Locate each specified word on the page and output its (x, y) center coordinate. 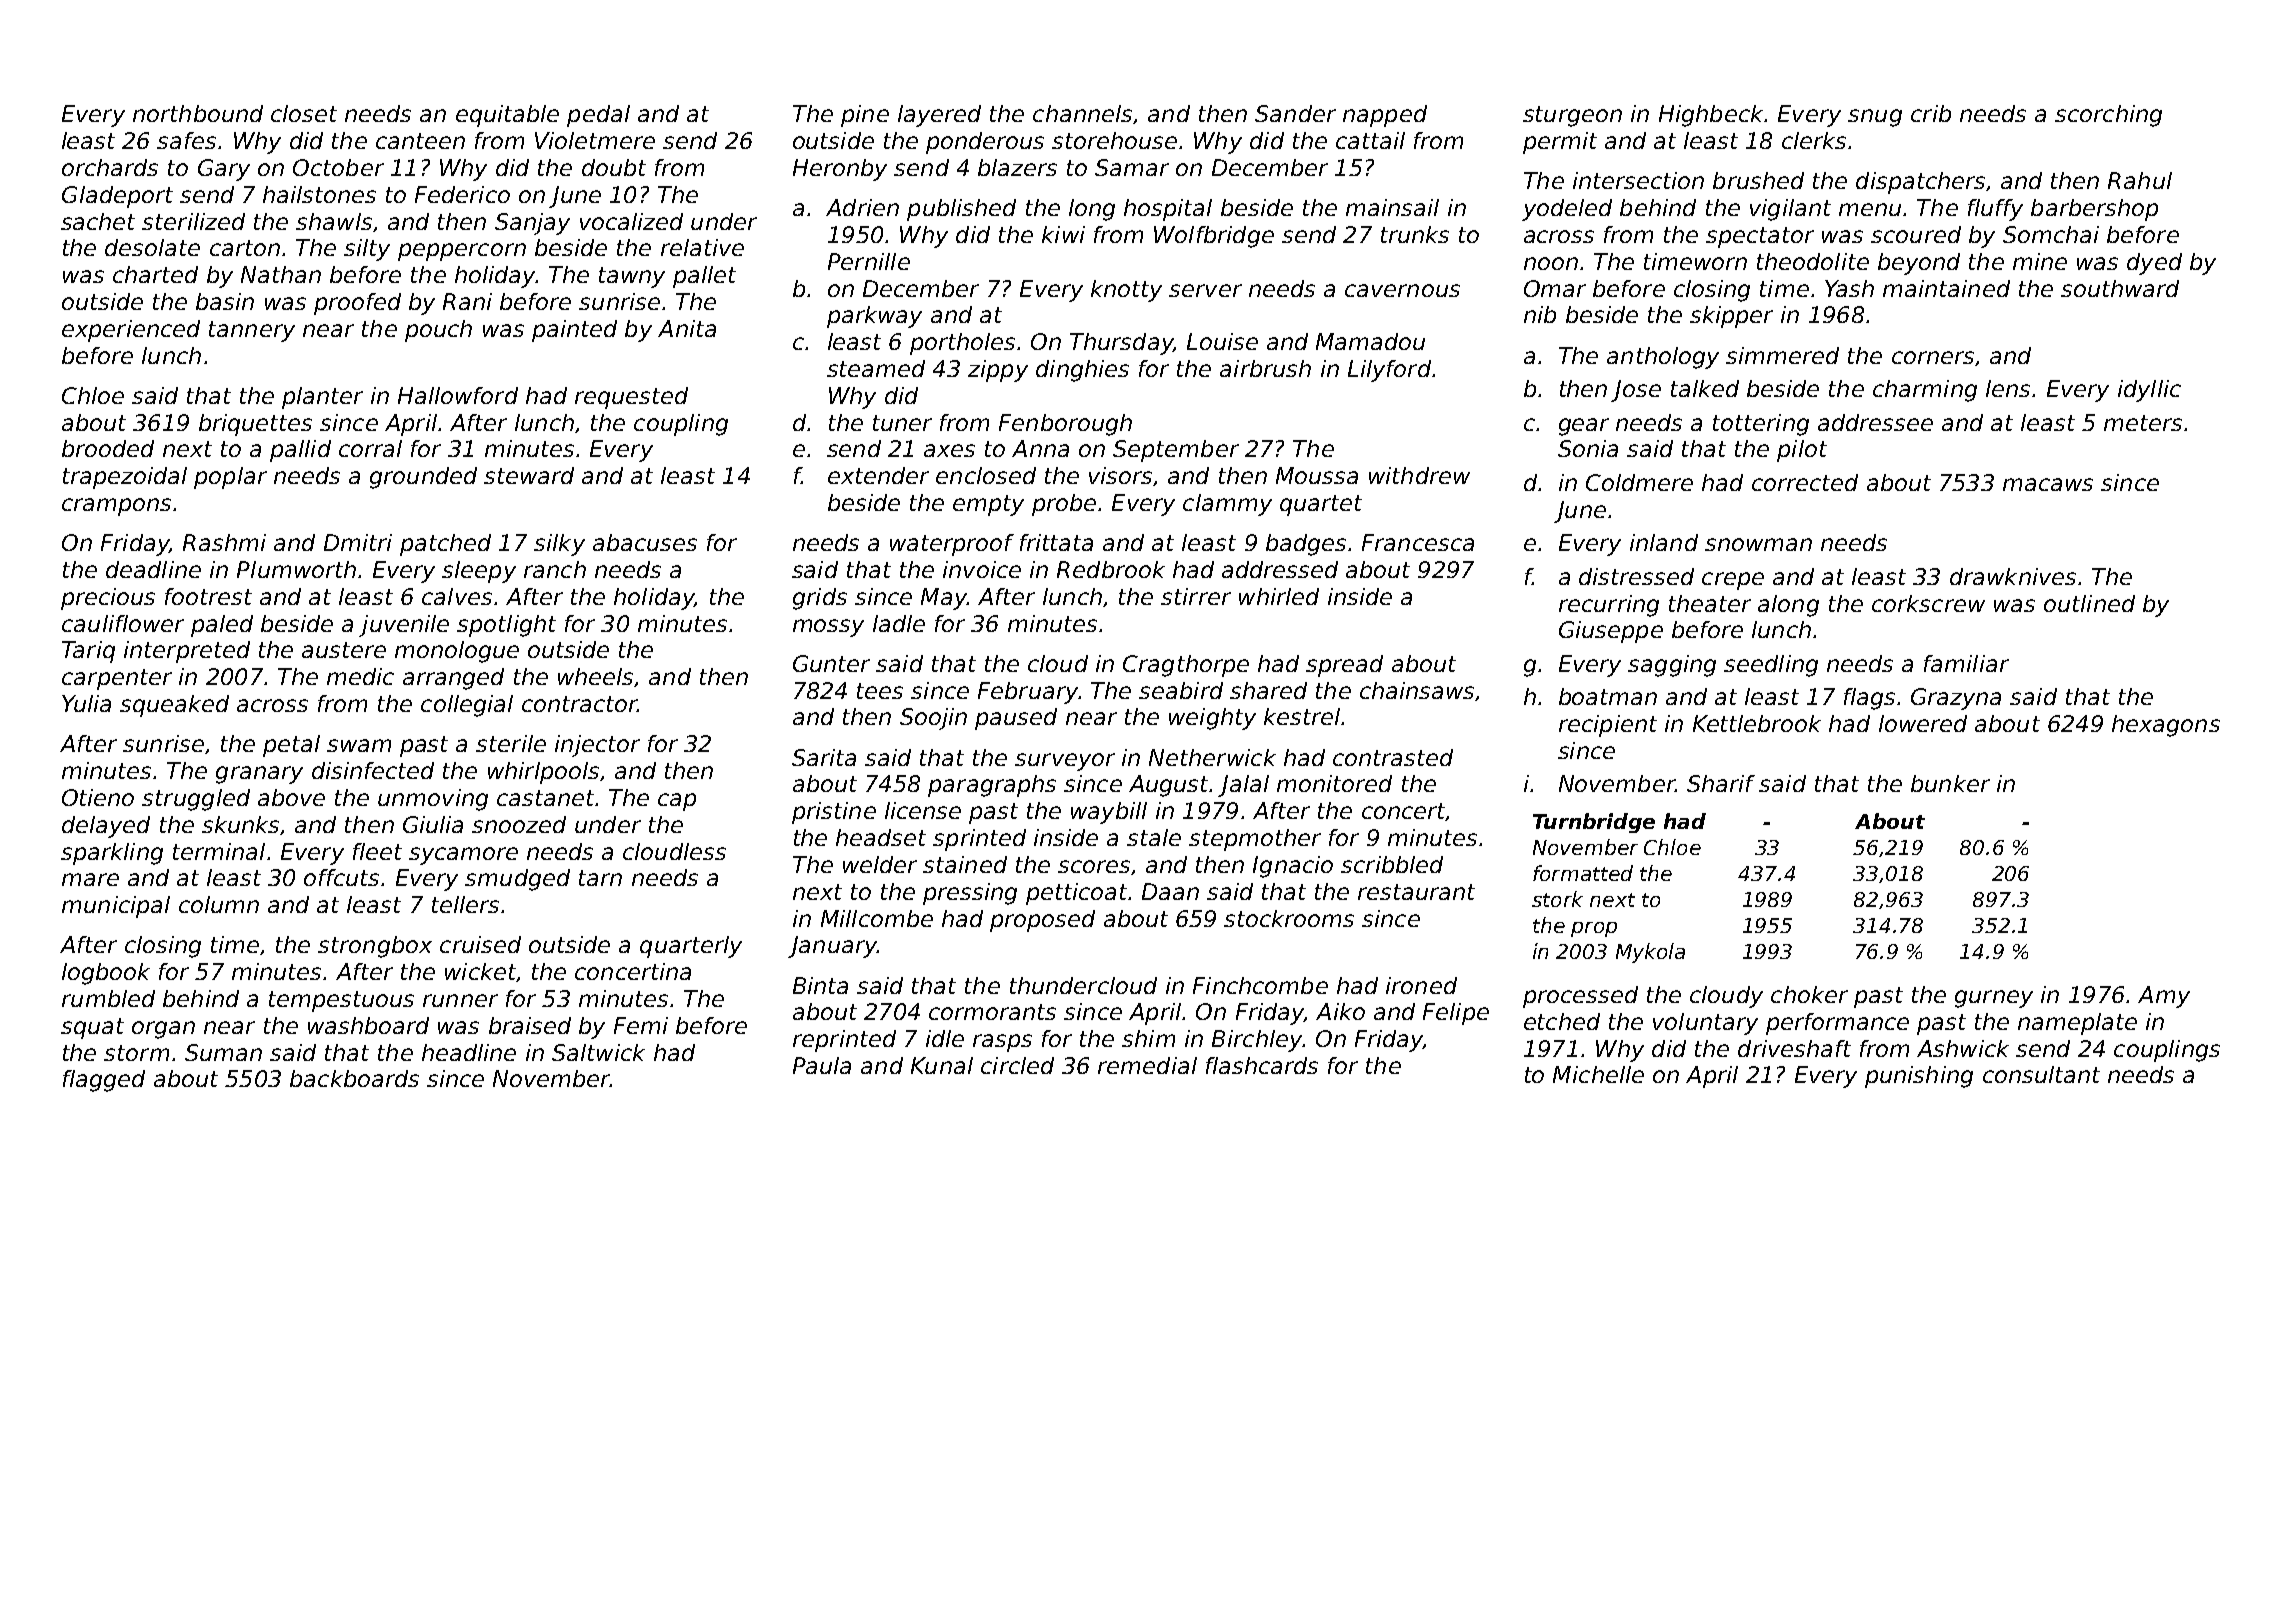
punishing (1919, 1077)
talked (1705, 388)
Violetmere (595, 140)
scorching (2108, 116)
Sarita (824, 757)
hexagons (2166, 726)
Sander (1295, 113)
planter (322, 398)
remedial (1147, 1065)
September (1176, 451)
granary (259, 775)
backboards (354, 1078)
